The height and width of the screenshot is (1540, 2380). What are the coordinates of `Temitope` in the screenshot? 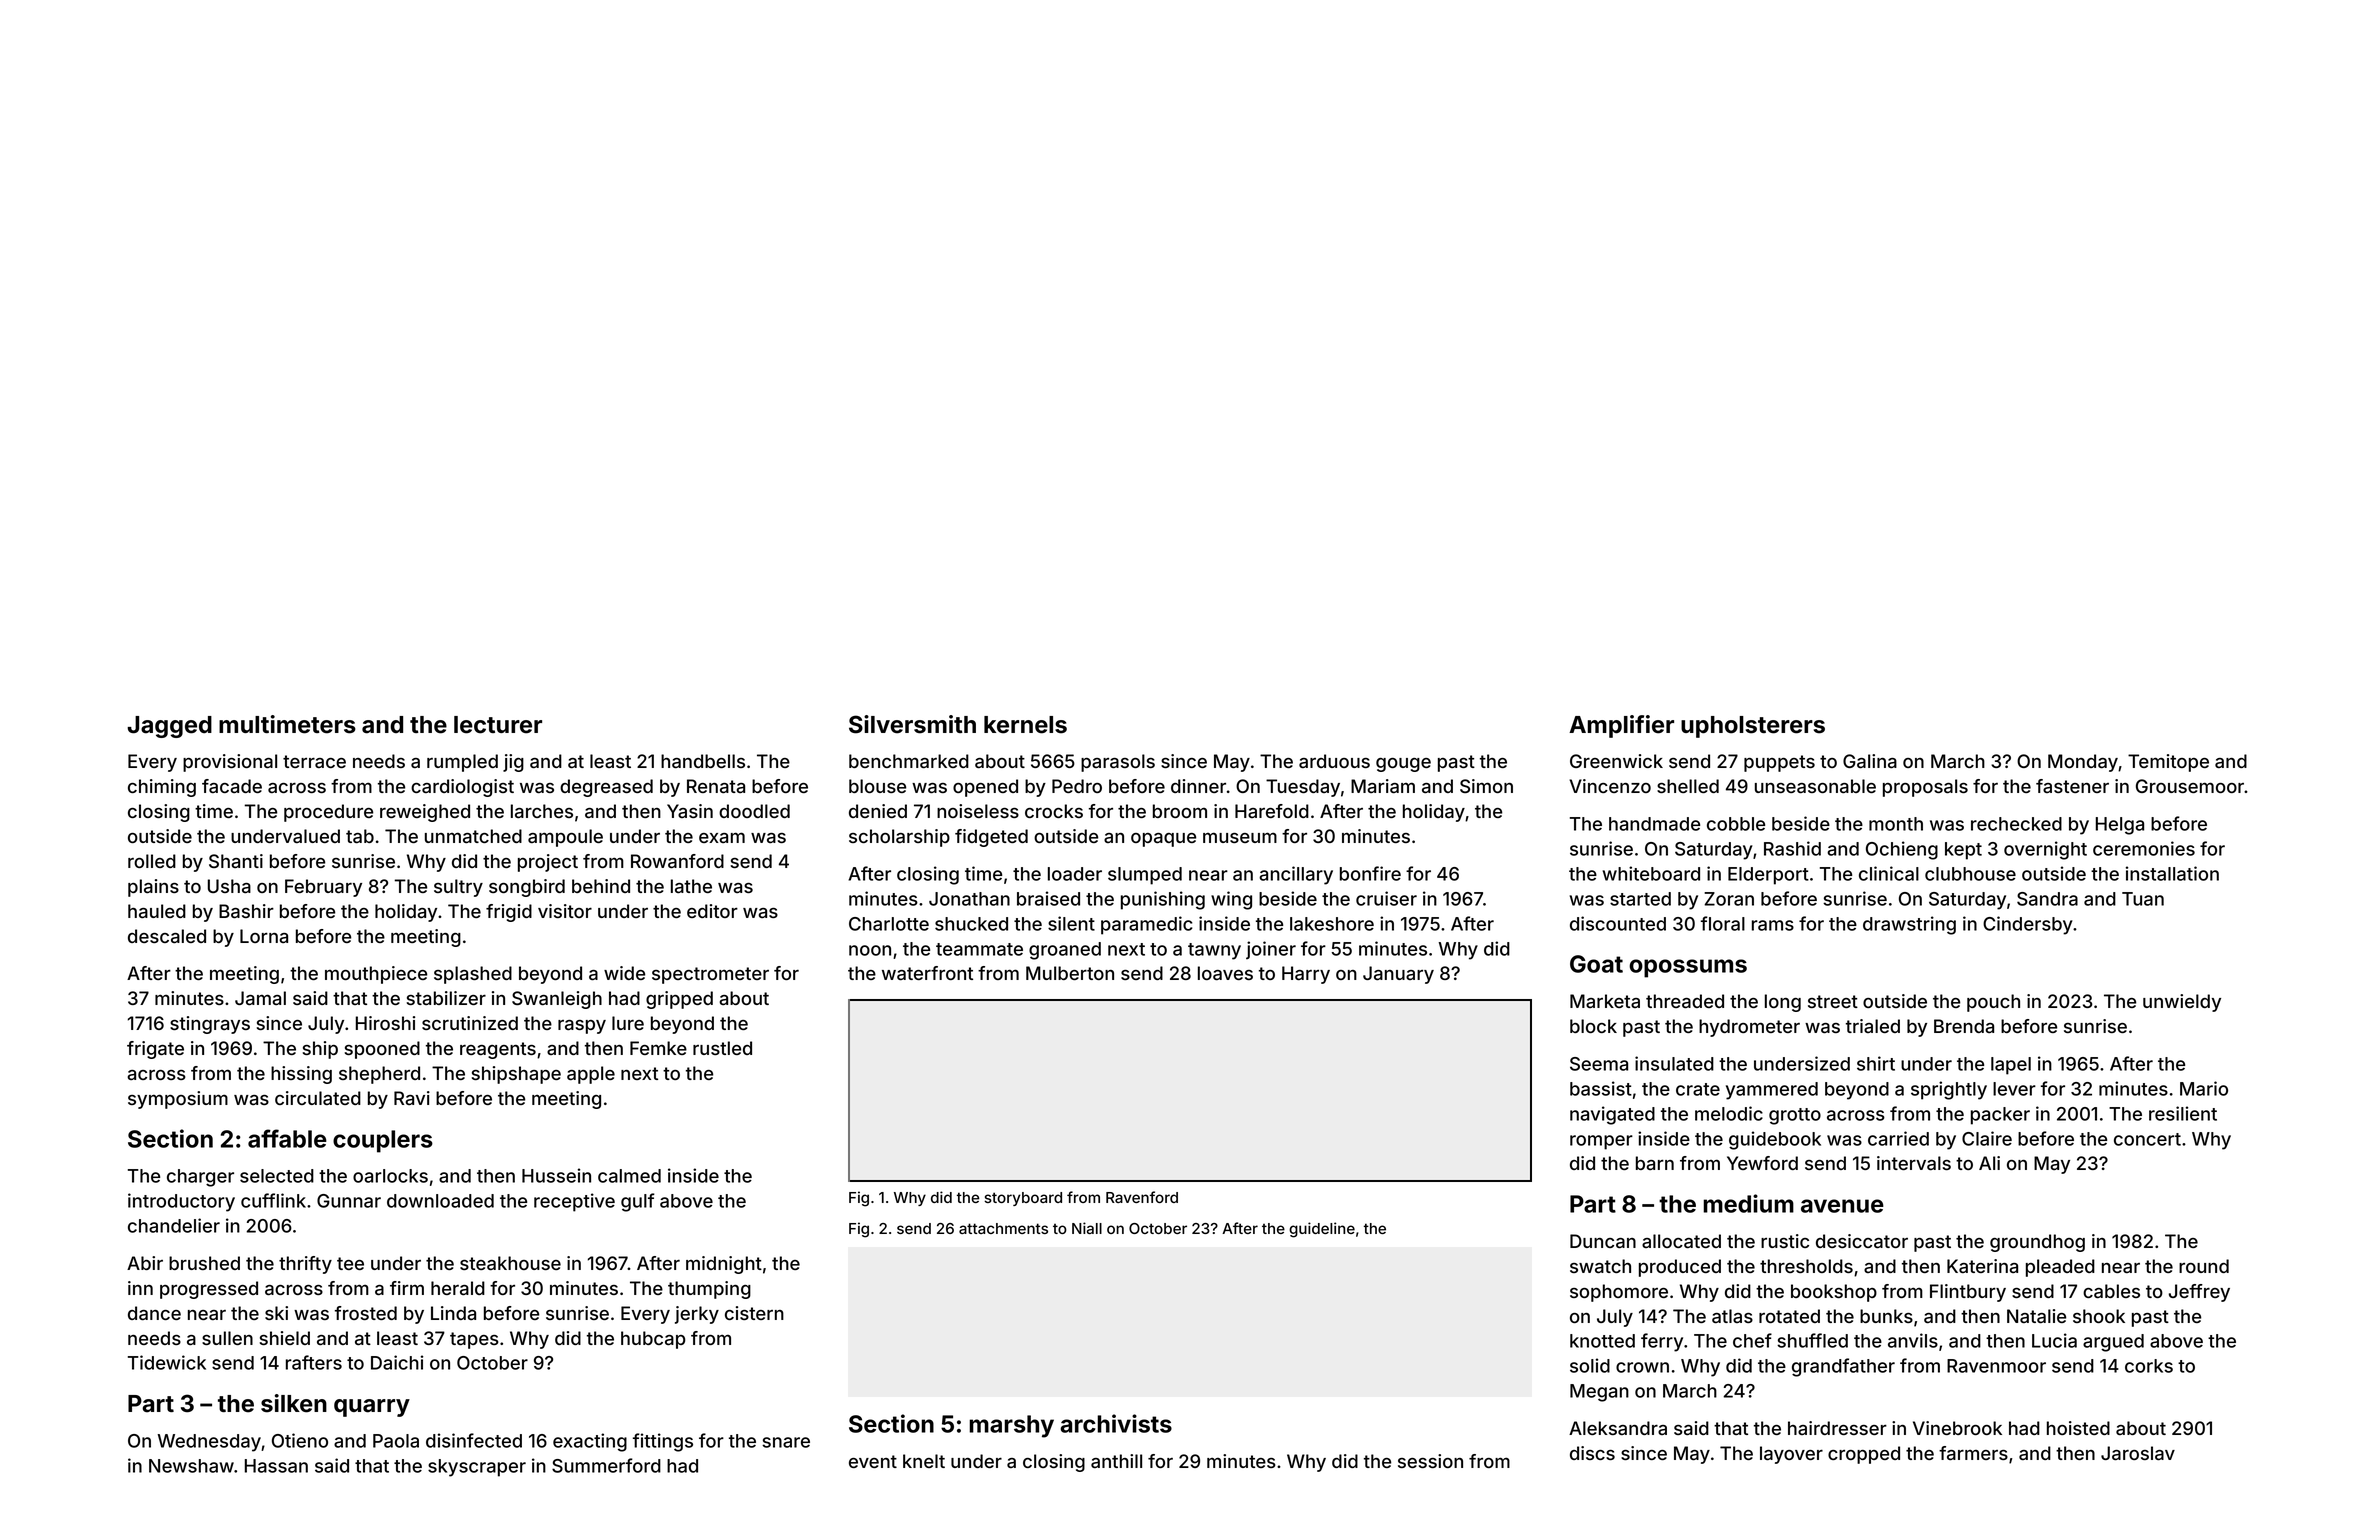 It's located at (2168, 763).
